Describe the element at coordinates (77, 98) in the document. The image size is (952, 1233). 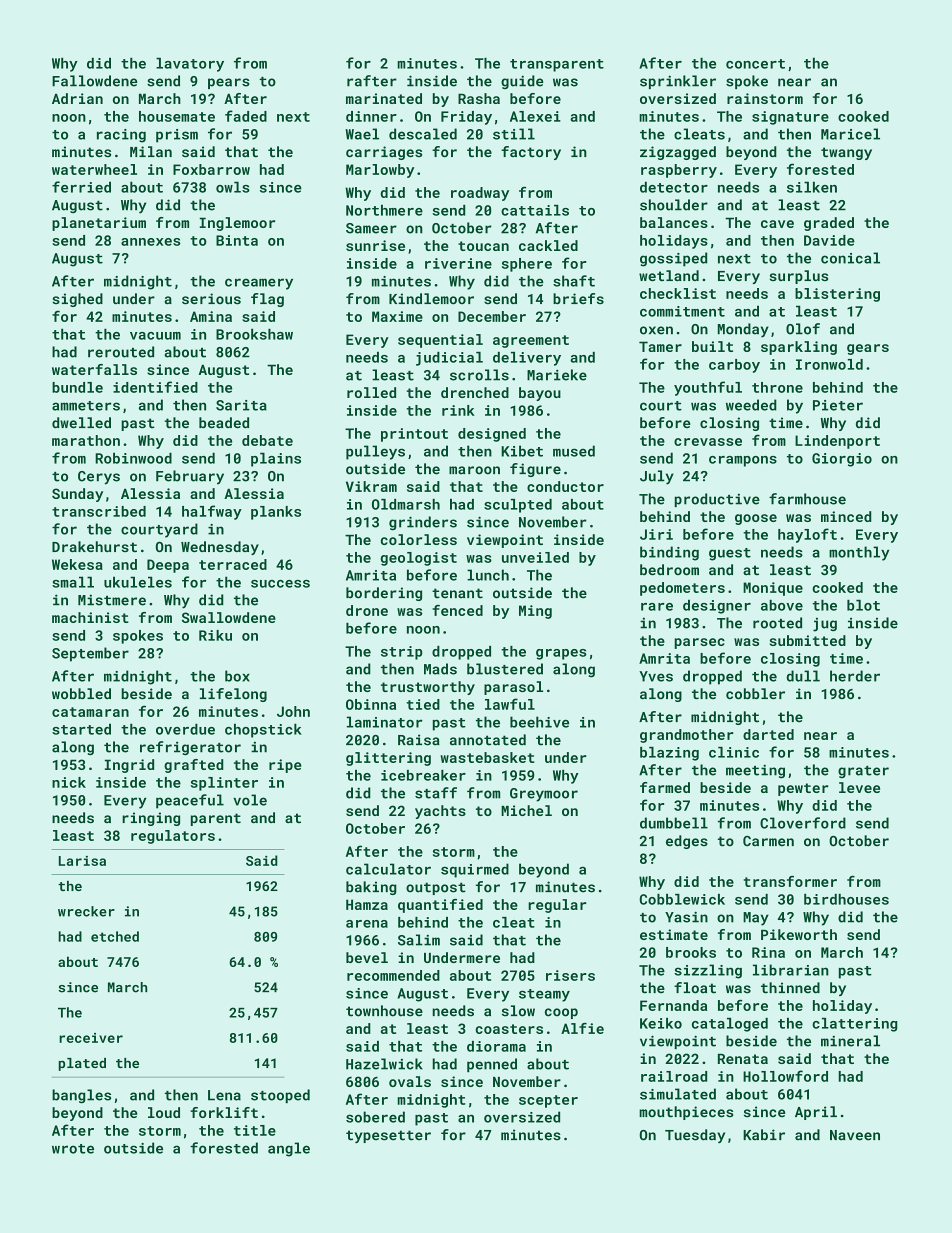
I see `Adrian` at that location.
